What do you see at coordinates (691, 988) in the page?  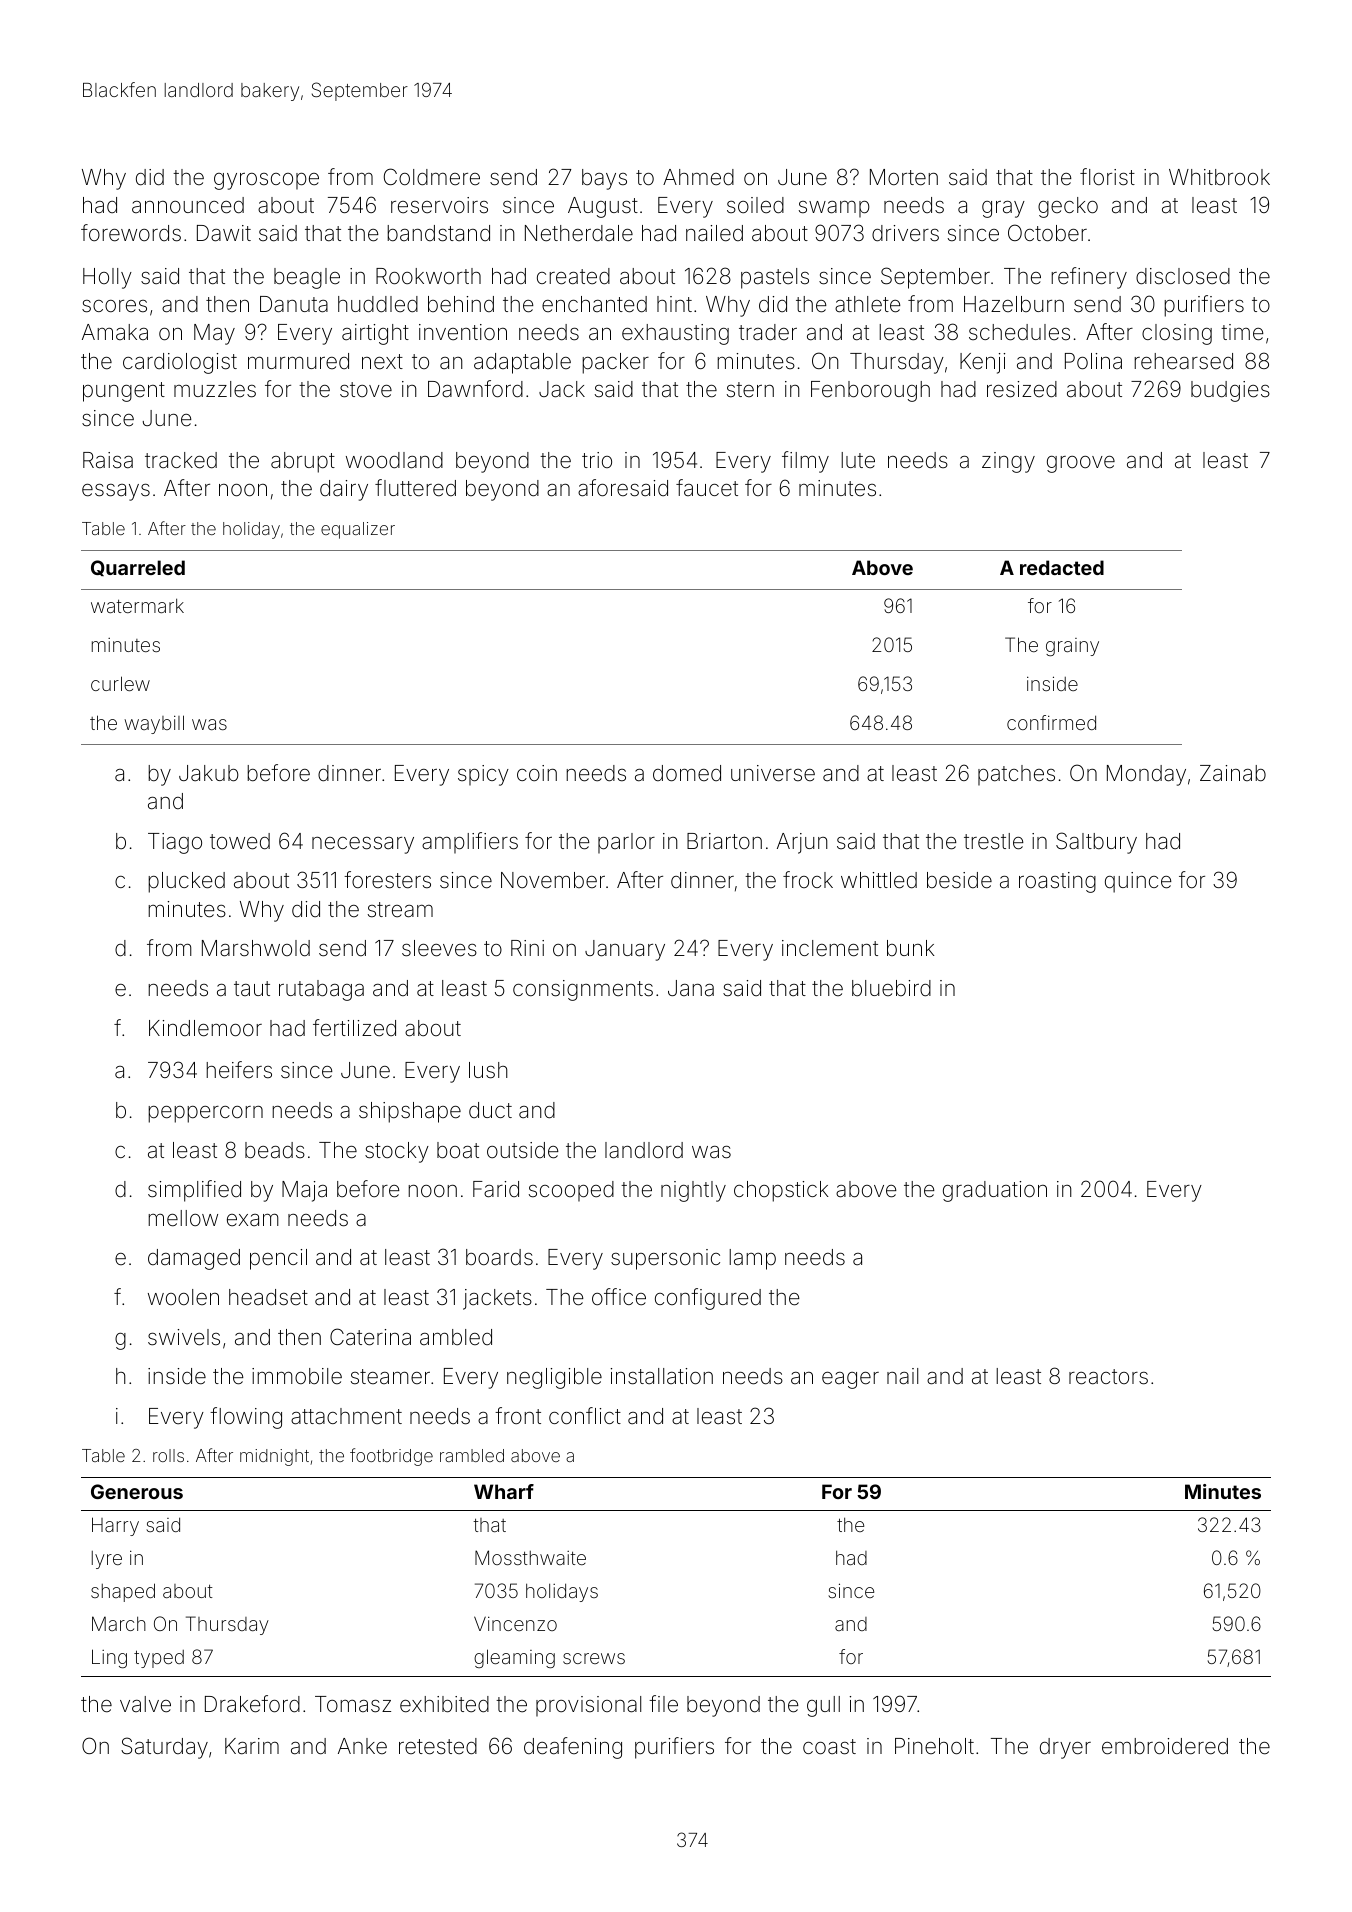 I see `Jana` at bounding box center [691, 988].
